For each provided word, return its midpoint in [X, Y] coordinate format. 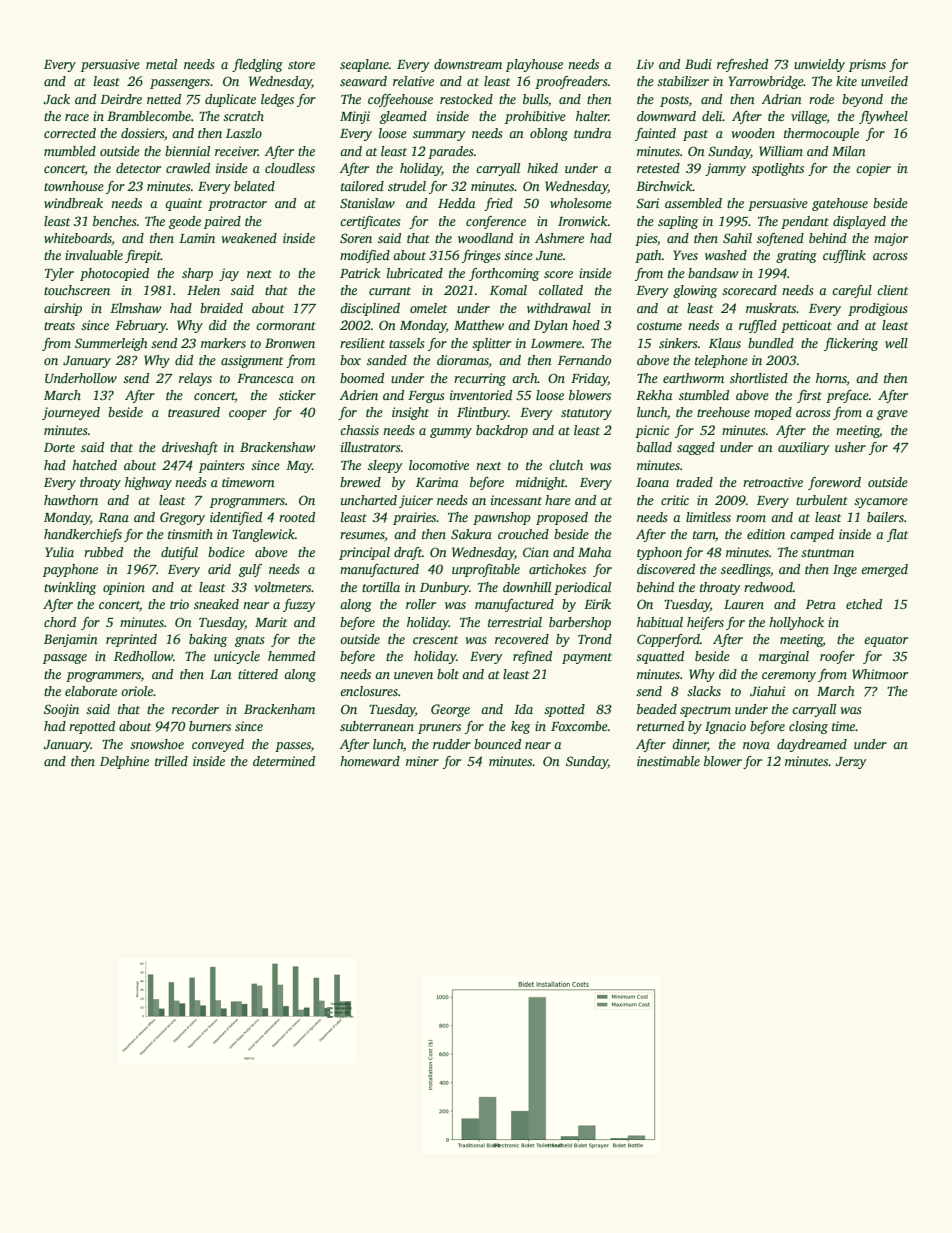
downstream [468, 64]
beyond [862, 100]
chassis [359, 430]
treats [59, 326]
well [896, 343]
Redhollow [143, 656]
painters [222, 466]
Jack [56, 99]
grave [892, 415]
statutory [586, 414]
